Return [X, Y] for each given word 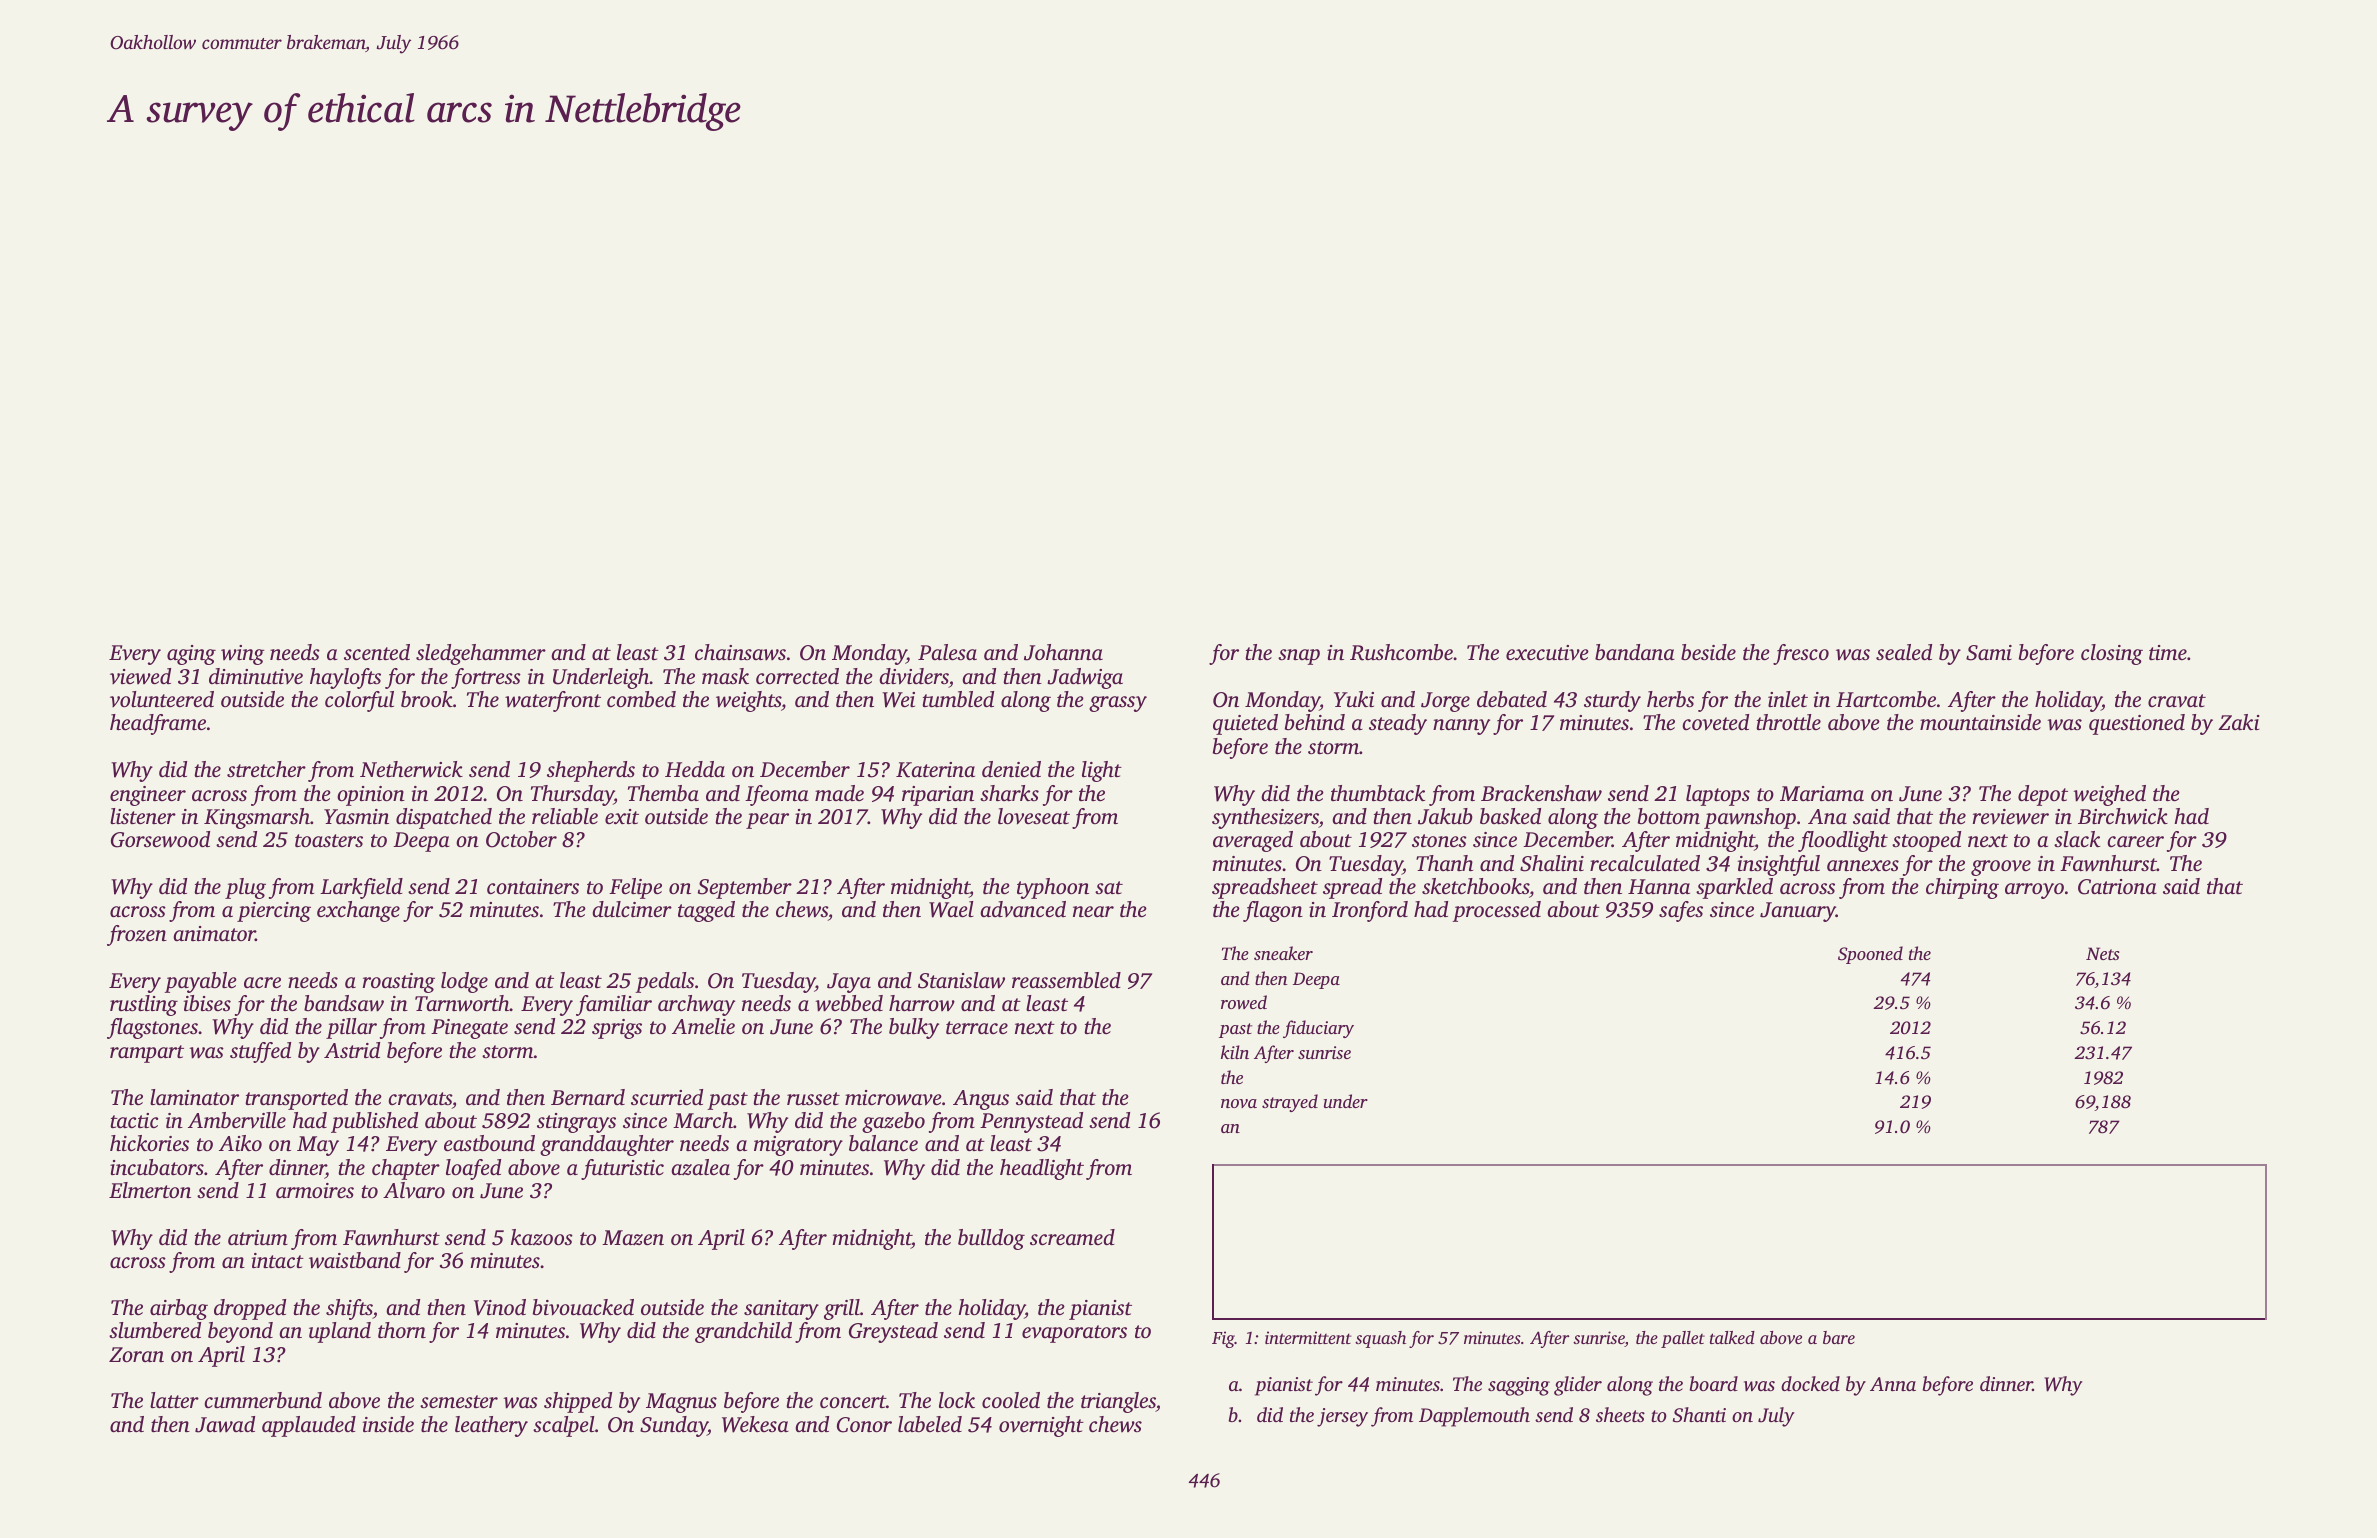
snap [1299, 657]
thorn [402, 1330]
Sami [1989, 653]
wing [243, 655]
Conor [864, 1425]
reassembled [1066, 980]
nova [1239, 1103]
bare [1839, 1337]
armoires [315, 1190]
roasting [399, 983]
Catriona [2117, 887]
